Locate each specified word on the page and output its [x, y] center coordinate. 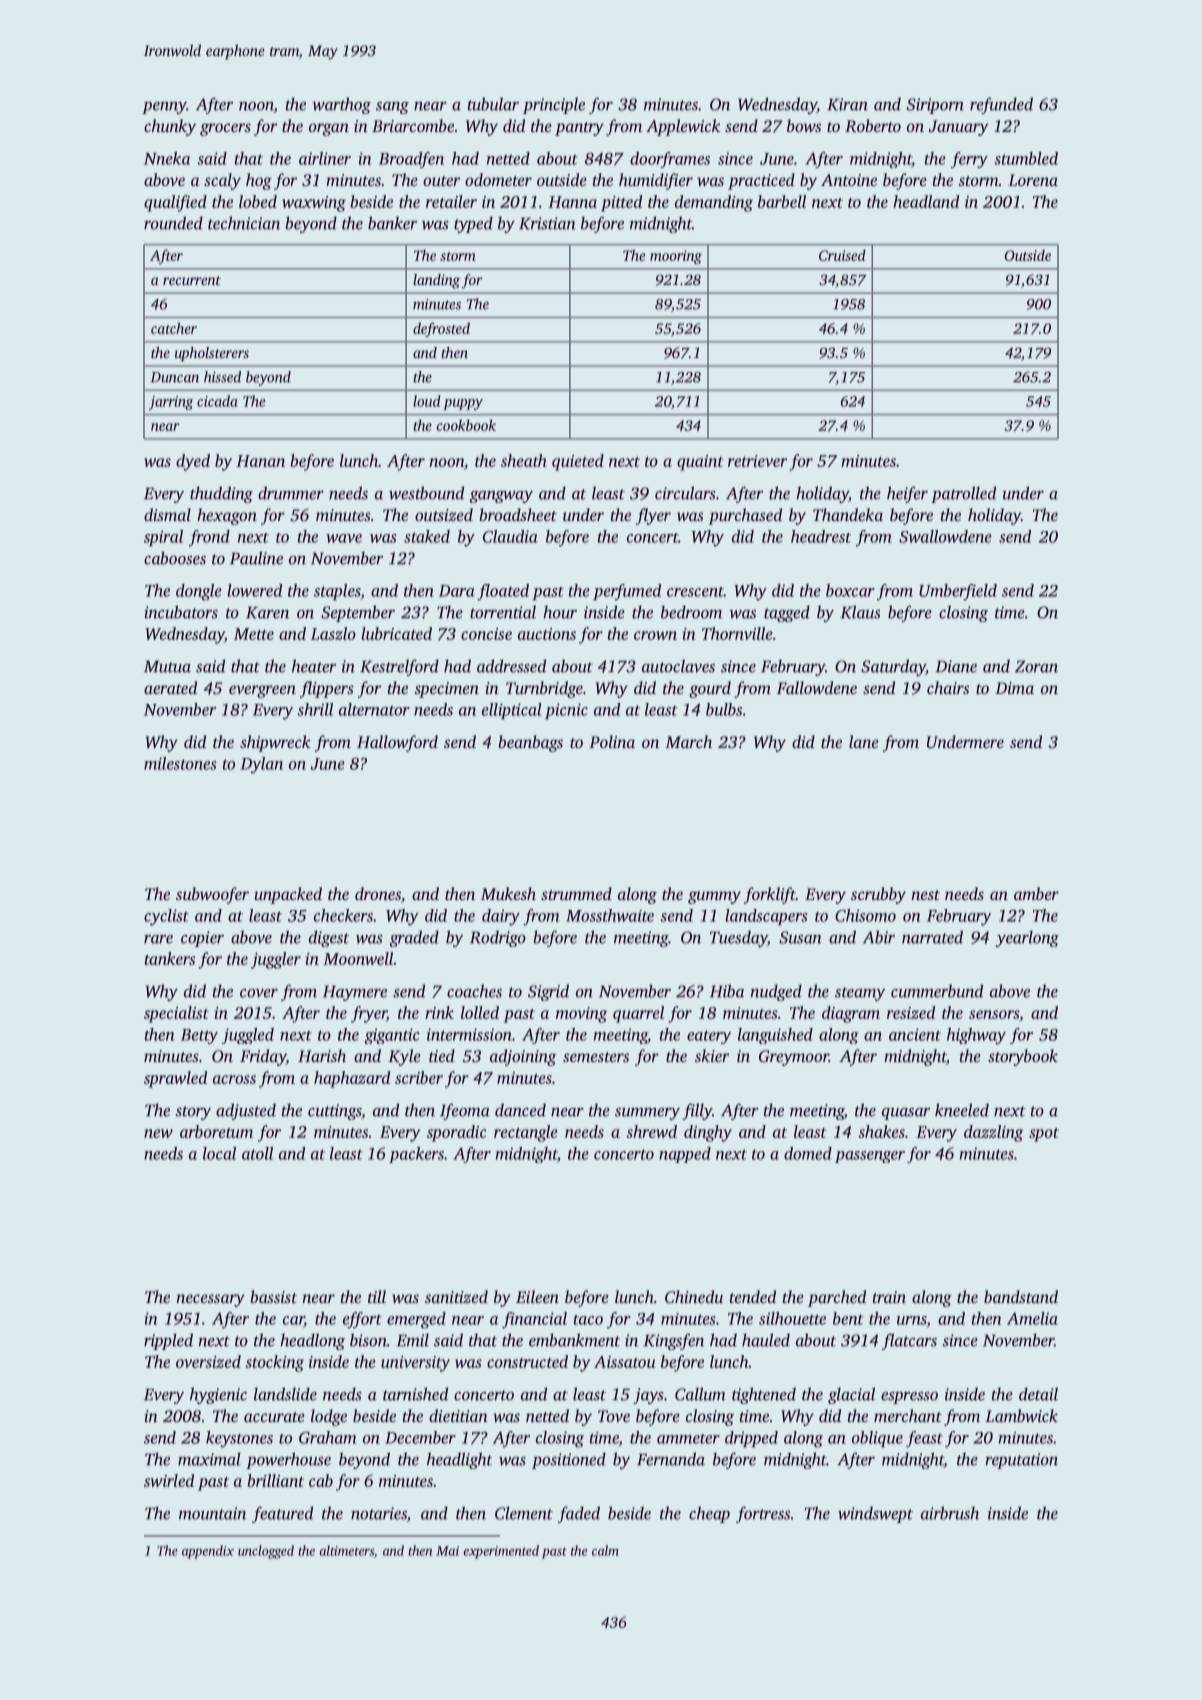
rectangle [526, 1133]
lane [864, 741]
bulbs [724, 709]
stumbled [1026, 158]
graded [414, 938]
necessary [210, 1300]
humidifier [656, 181]
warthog [341, 105]
